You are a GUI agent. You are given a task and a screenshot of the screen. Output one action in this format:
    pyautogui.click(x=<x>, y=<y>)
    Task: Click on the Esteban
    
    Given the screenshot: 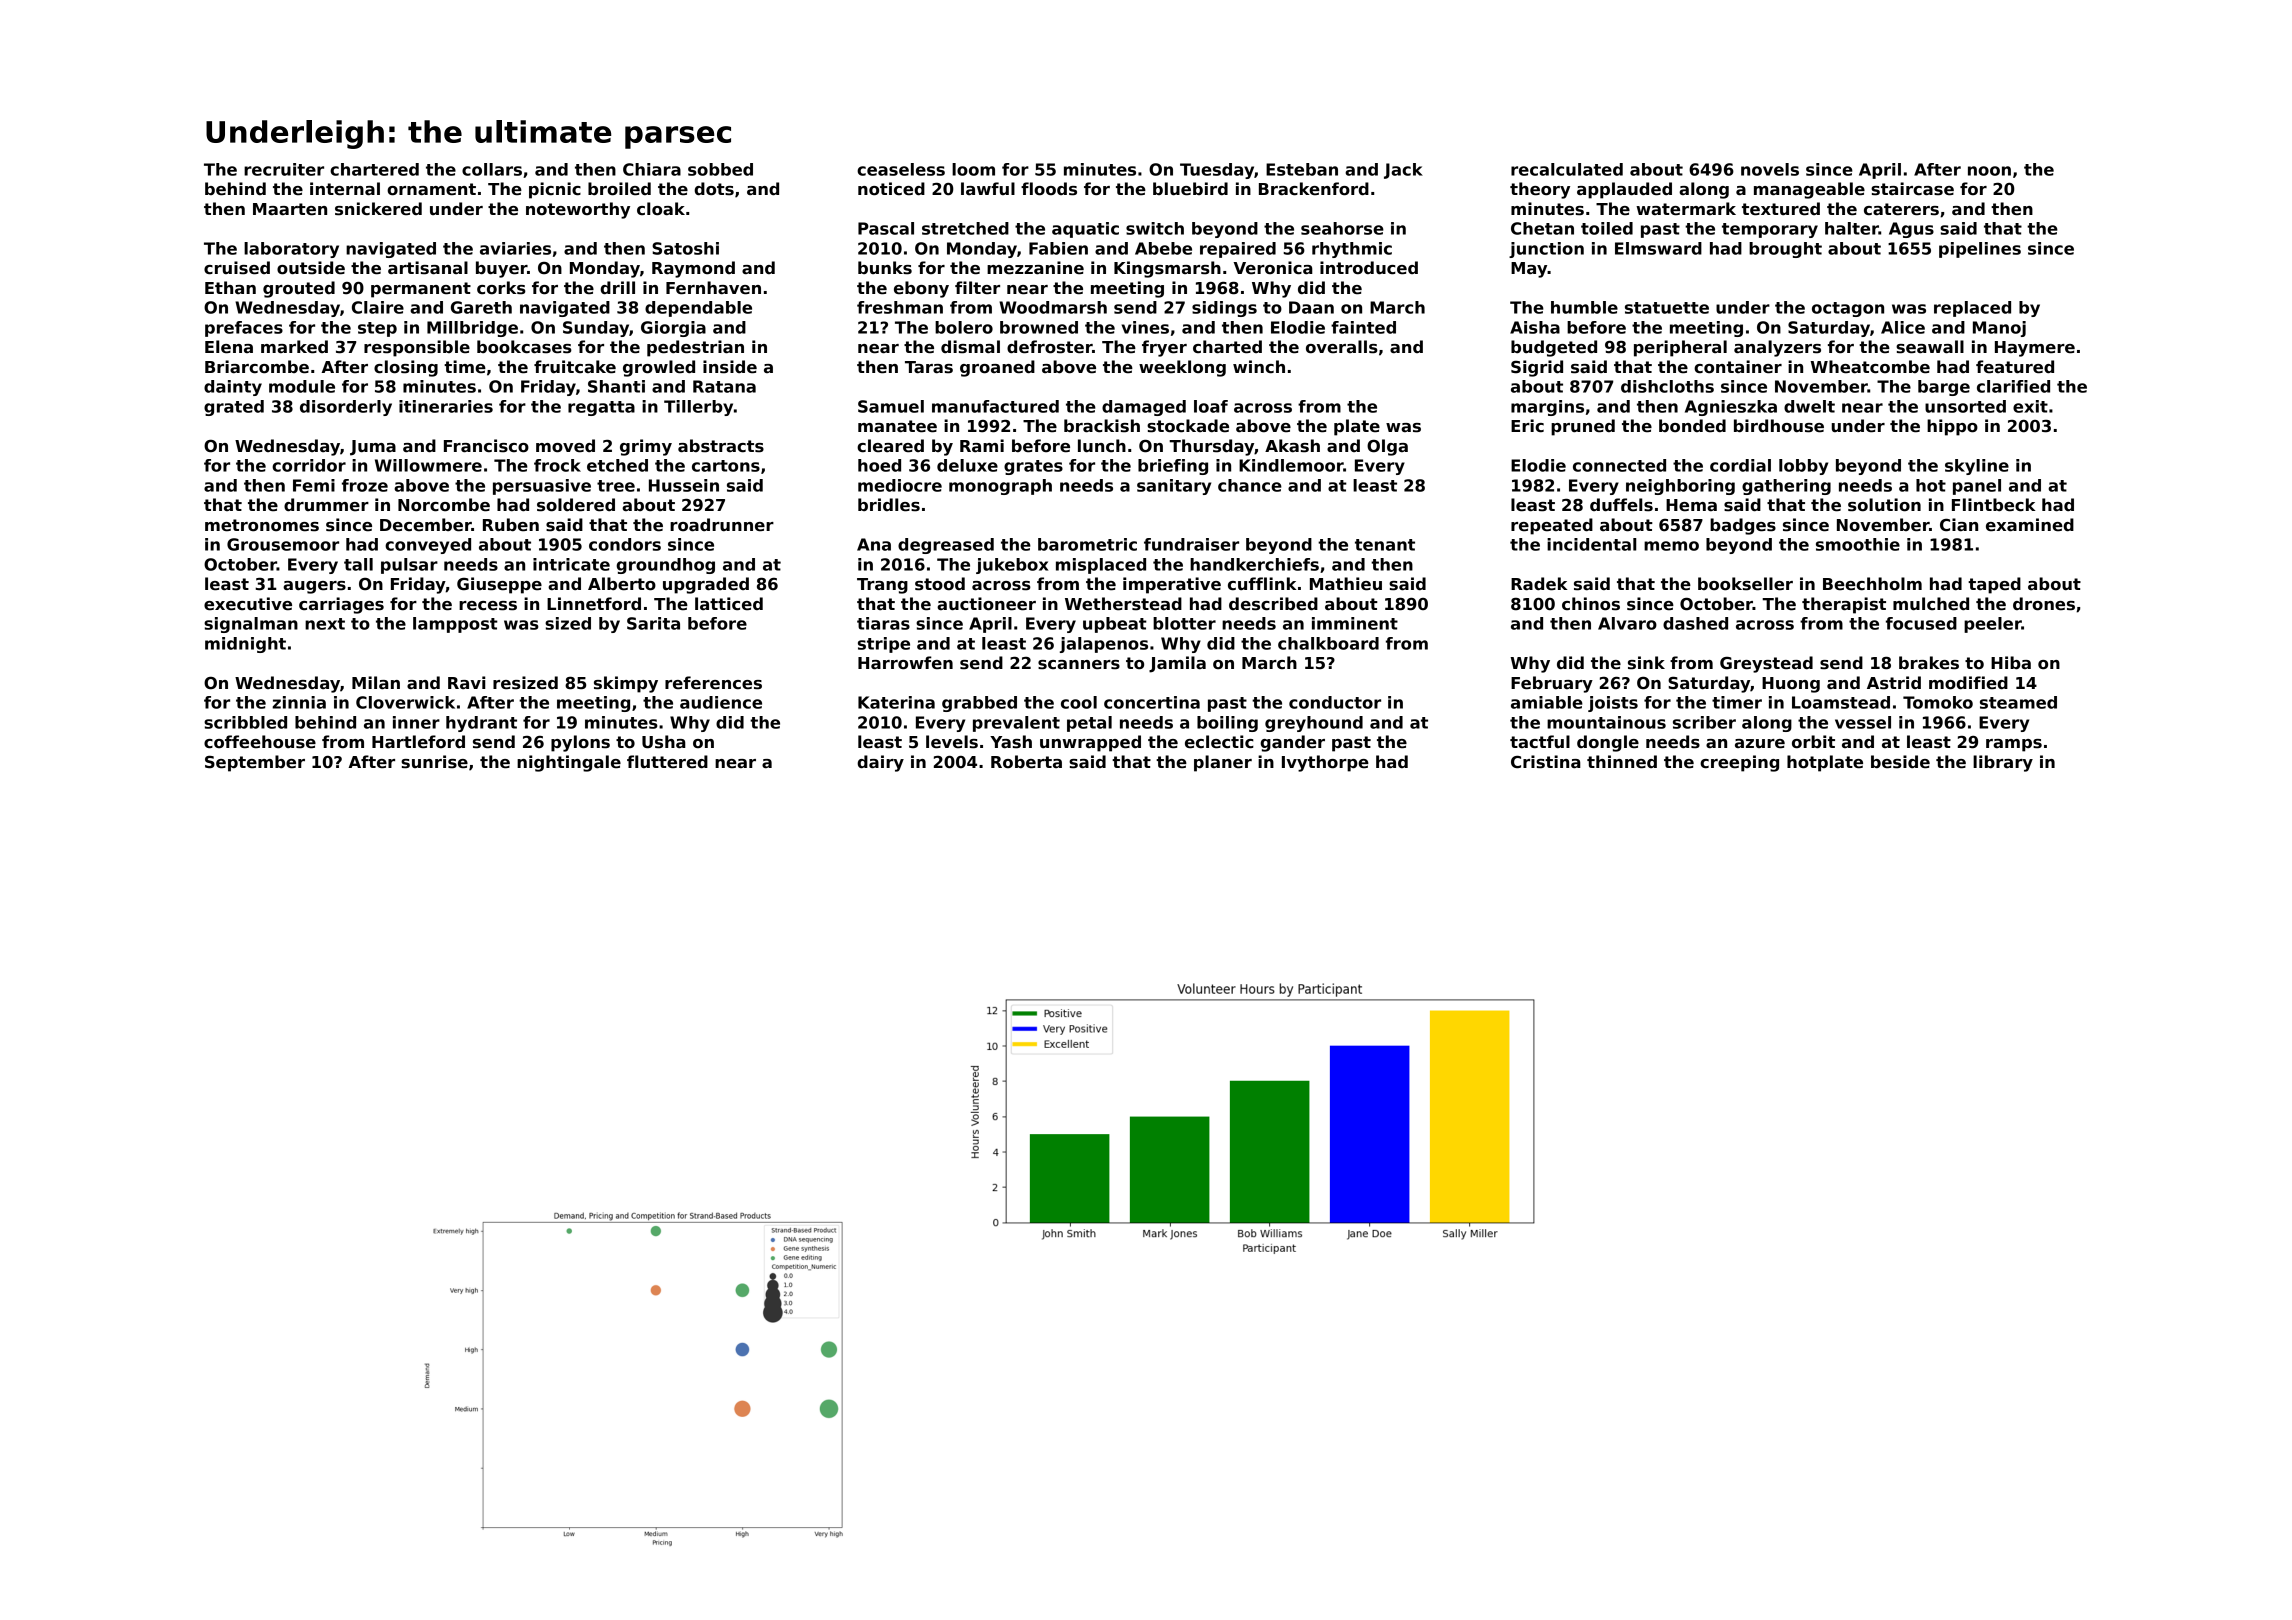 What is the action you would take?
    pyautogui.click(x=1302, y=169)
